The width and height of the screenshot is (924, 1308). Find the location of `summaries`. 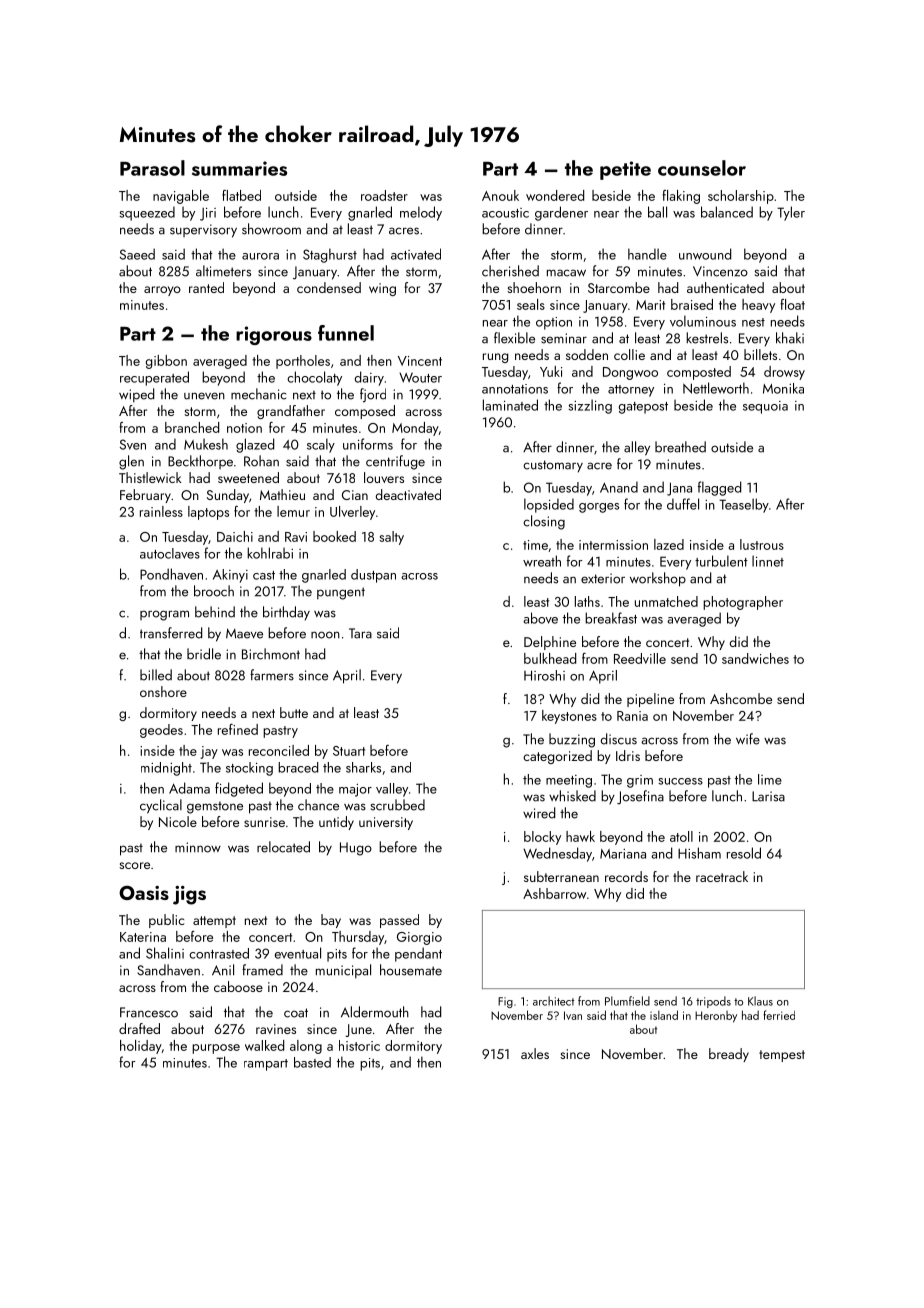

summaries is located at coordinates (239, 168).
